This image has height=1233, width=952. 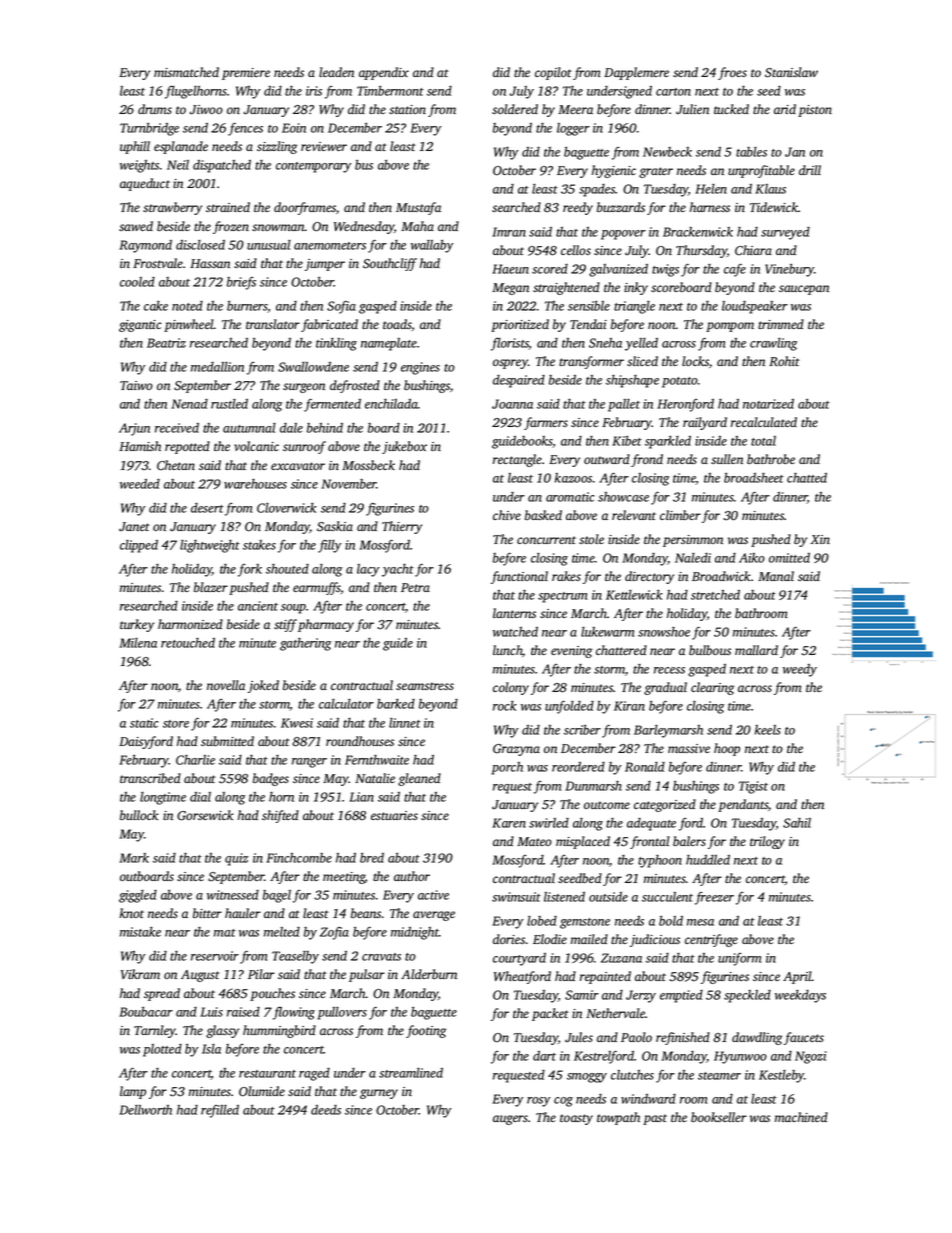 What do you see at coordinates (404, 447) in the image?
I see `jukebox` at bounding box center [404, 447].
